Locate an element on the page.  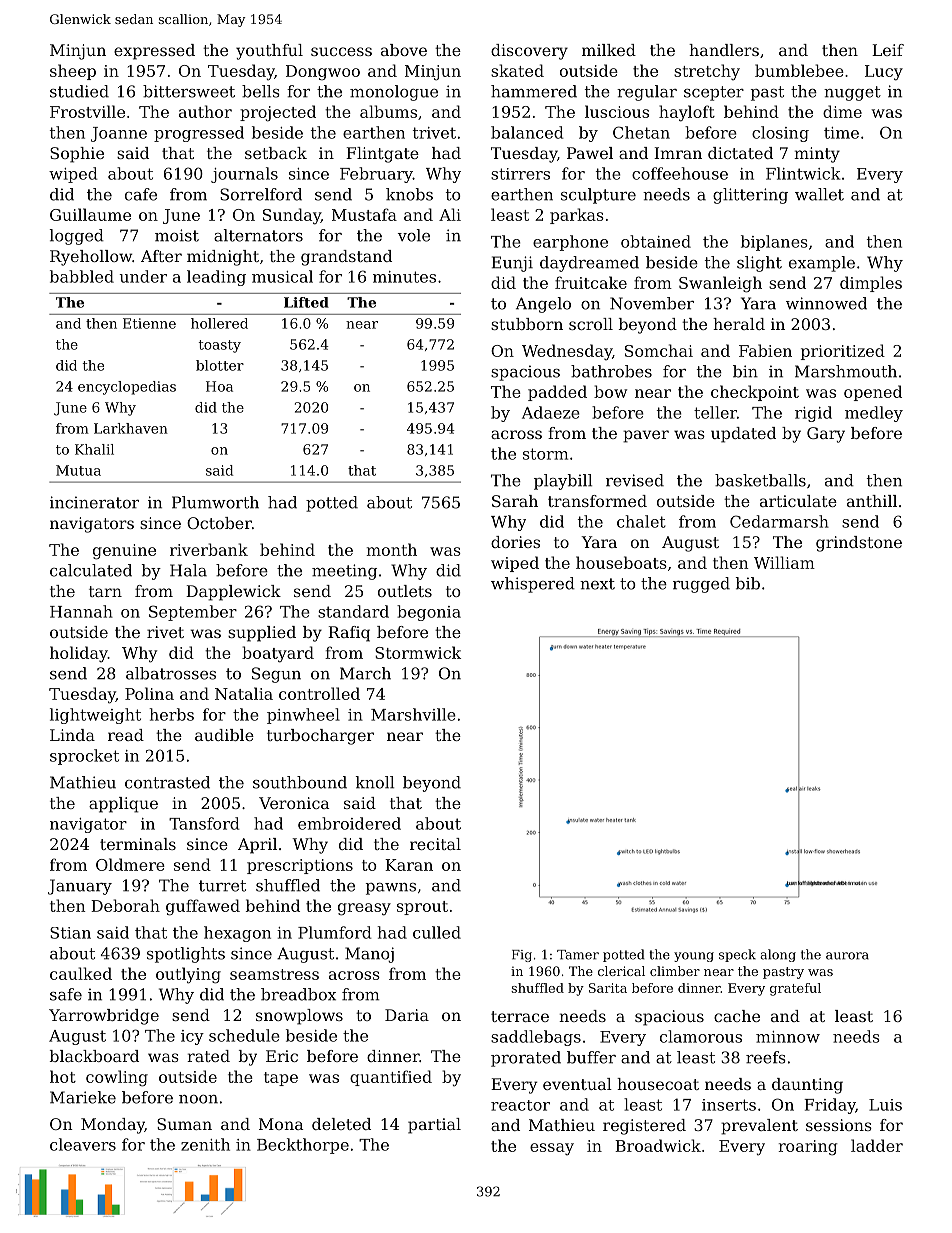
whispered is located at coordinates (533, 585).
